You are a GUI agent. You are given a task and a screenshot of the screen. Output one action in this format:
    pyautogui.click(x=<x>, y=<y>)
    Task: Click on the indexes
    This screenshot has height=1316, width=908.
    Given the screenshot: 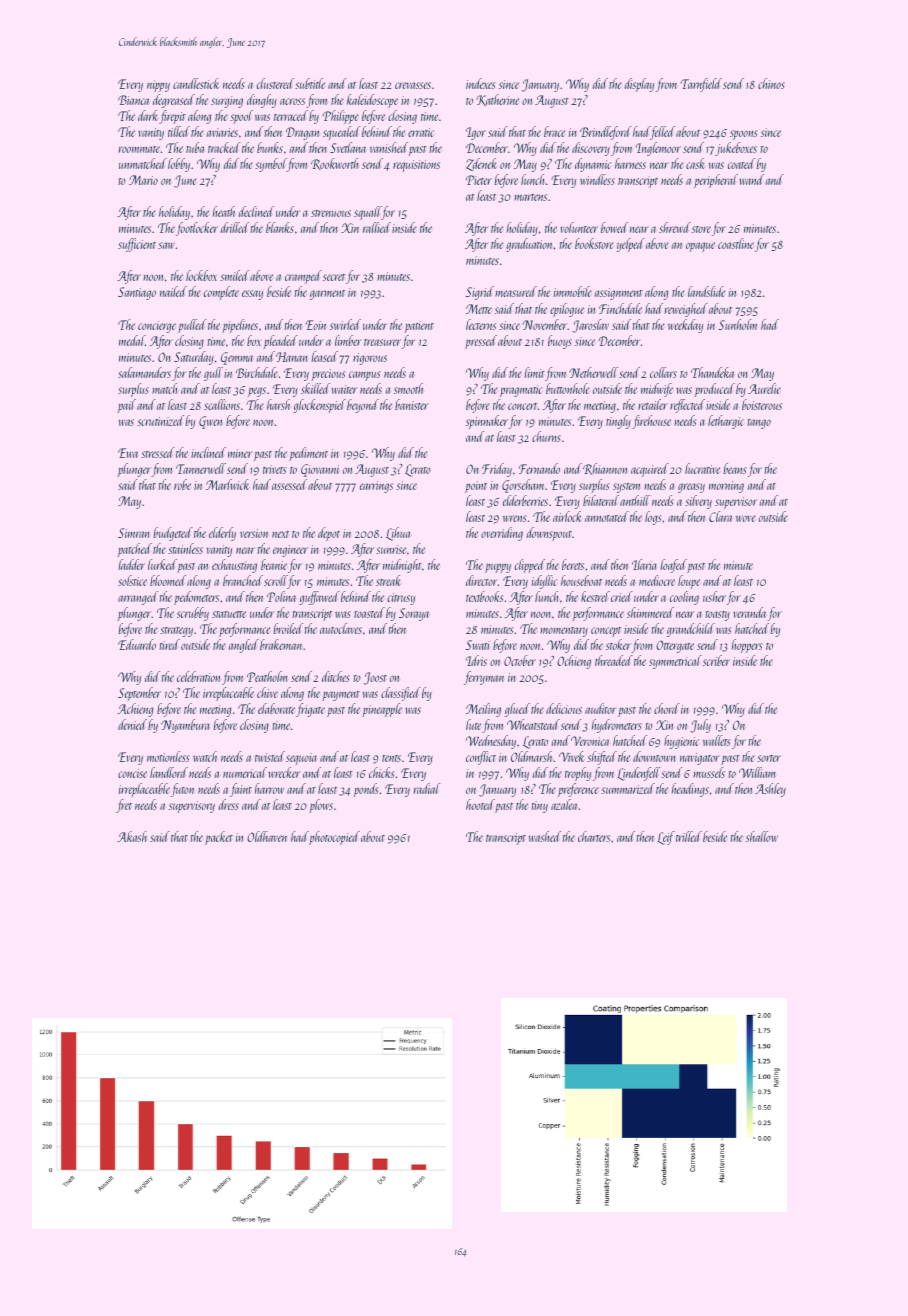 What is the action you would take?
    pyautogui.click(x=480, y=83)
